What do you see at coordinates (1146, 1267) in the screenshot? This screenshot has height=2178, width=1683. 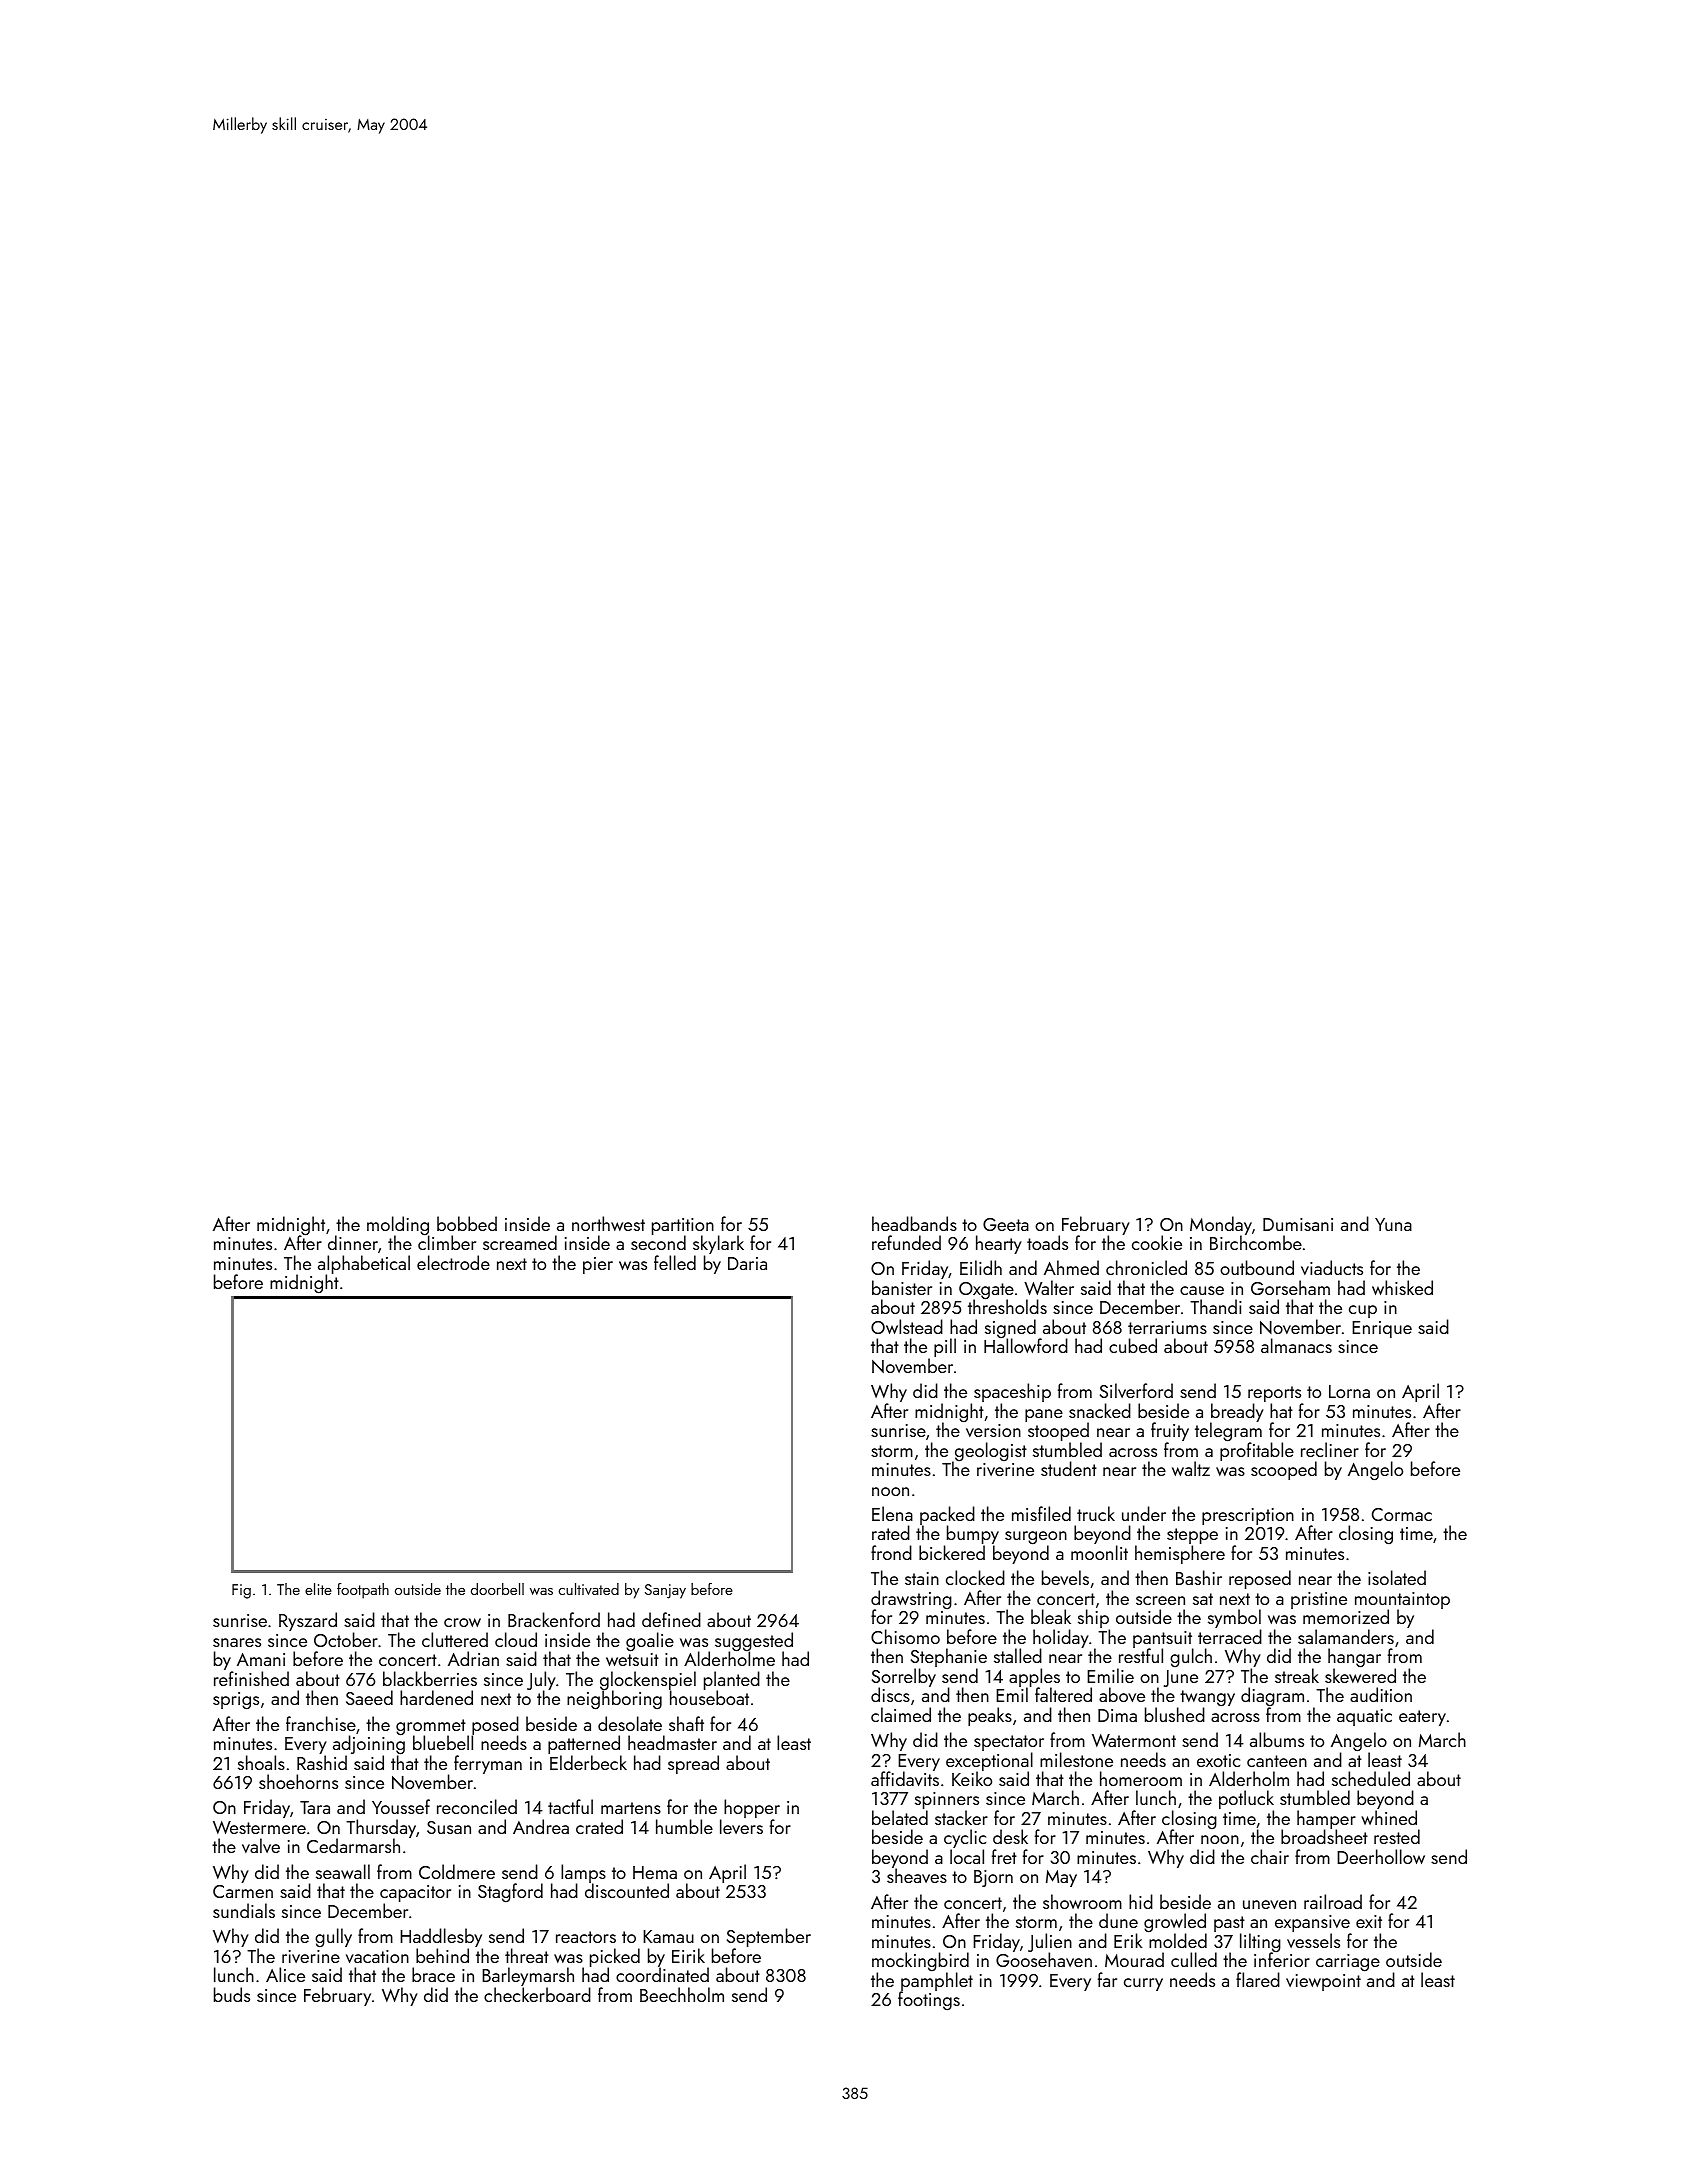 I see `chronicled` at bounding box center [1146, 1267].
